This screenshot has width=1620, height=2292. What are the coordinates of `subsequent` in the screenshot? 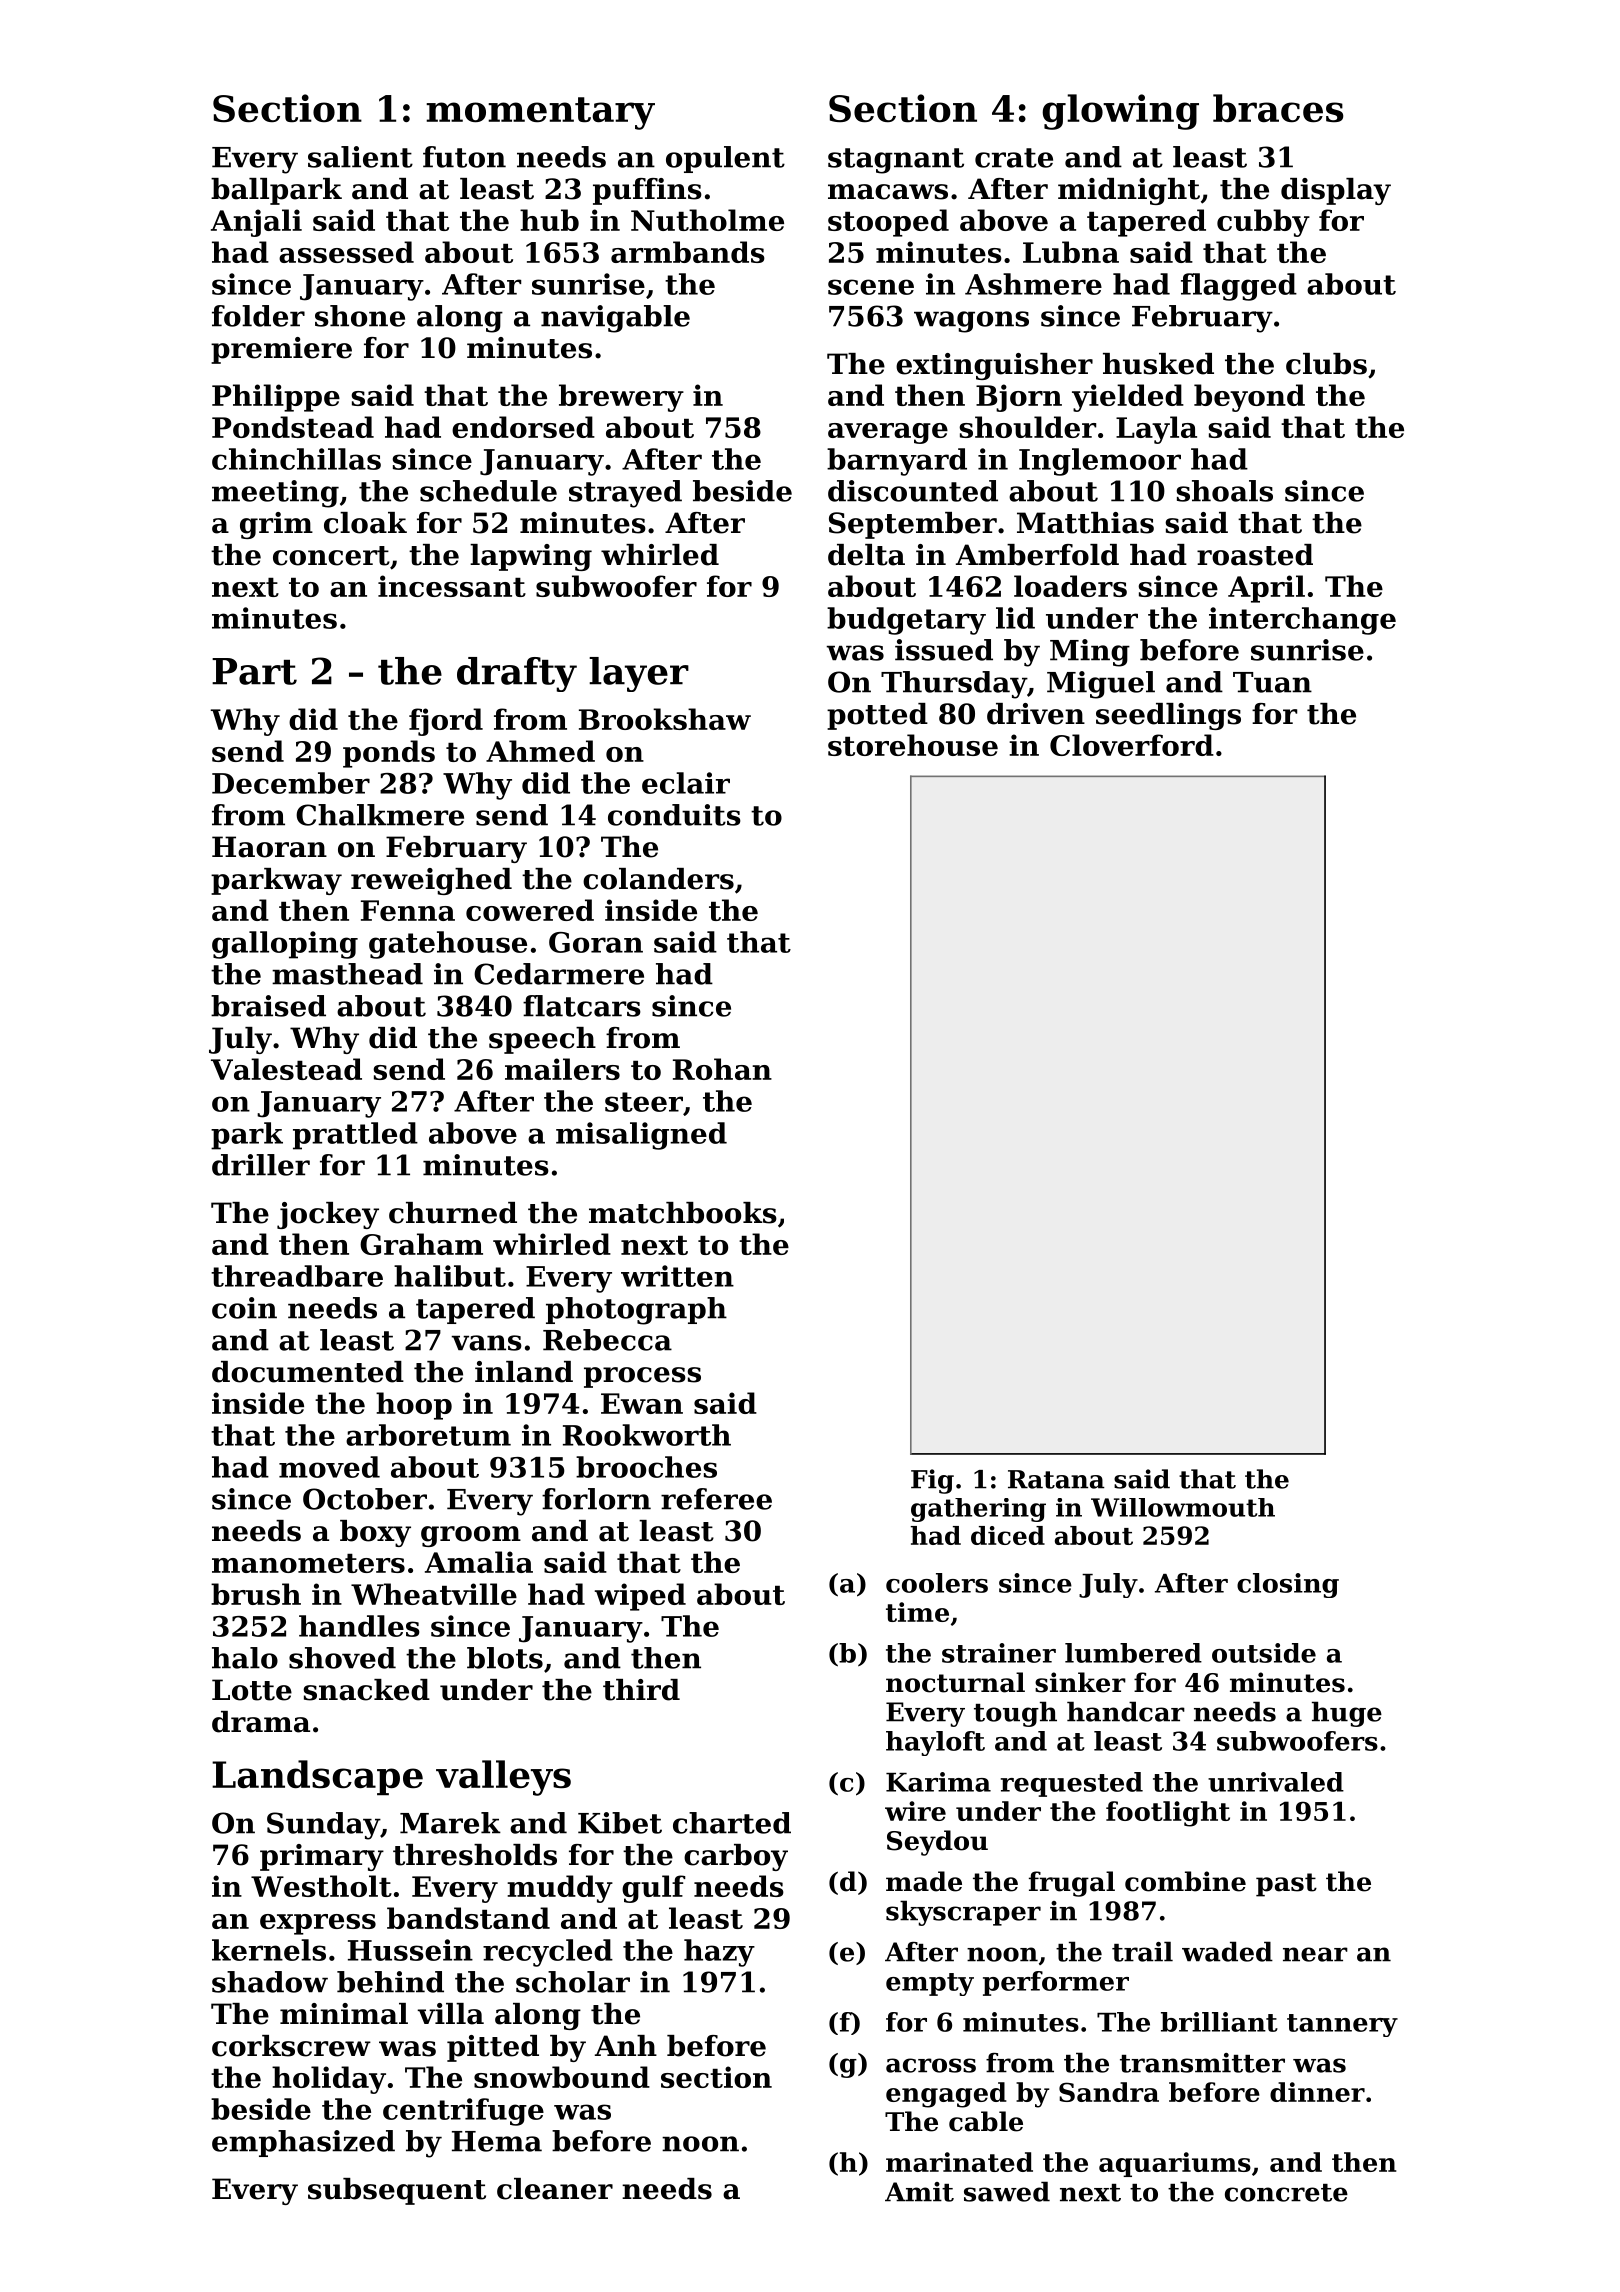 It's located at (397, 2191).
